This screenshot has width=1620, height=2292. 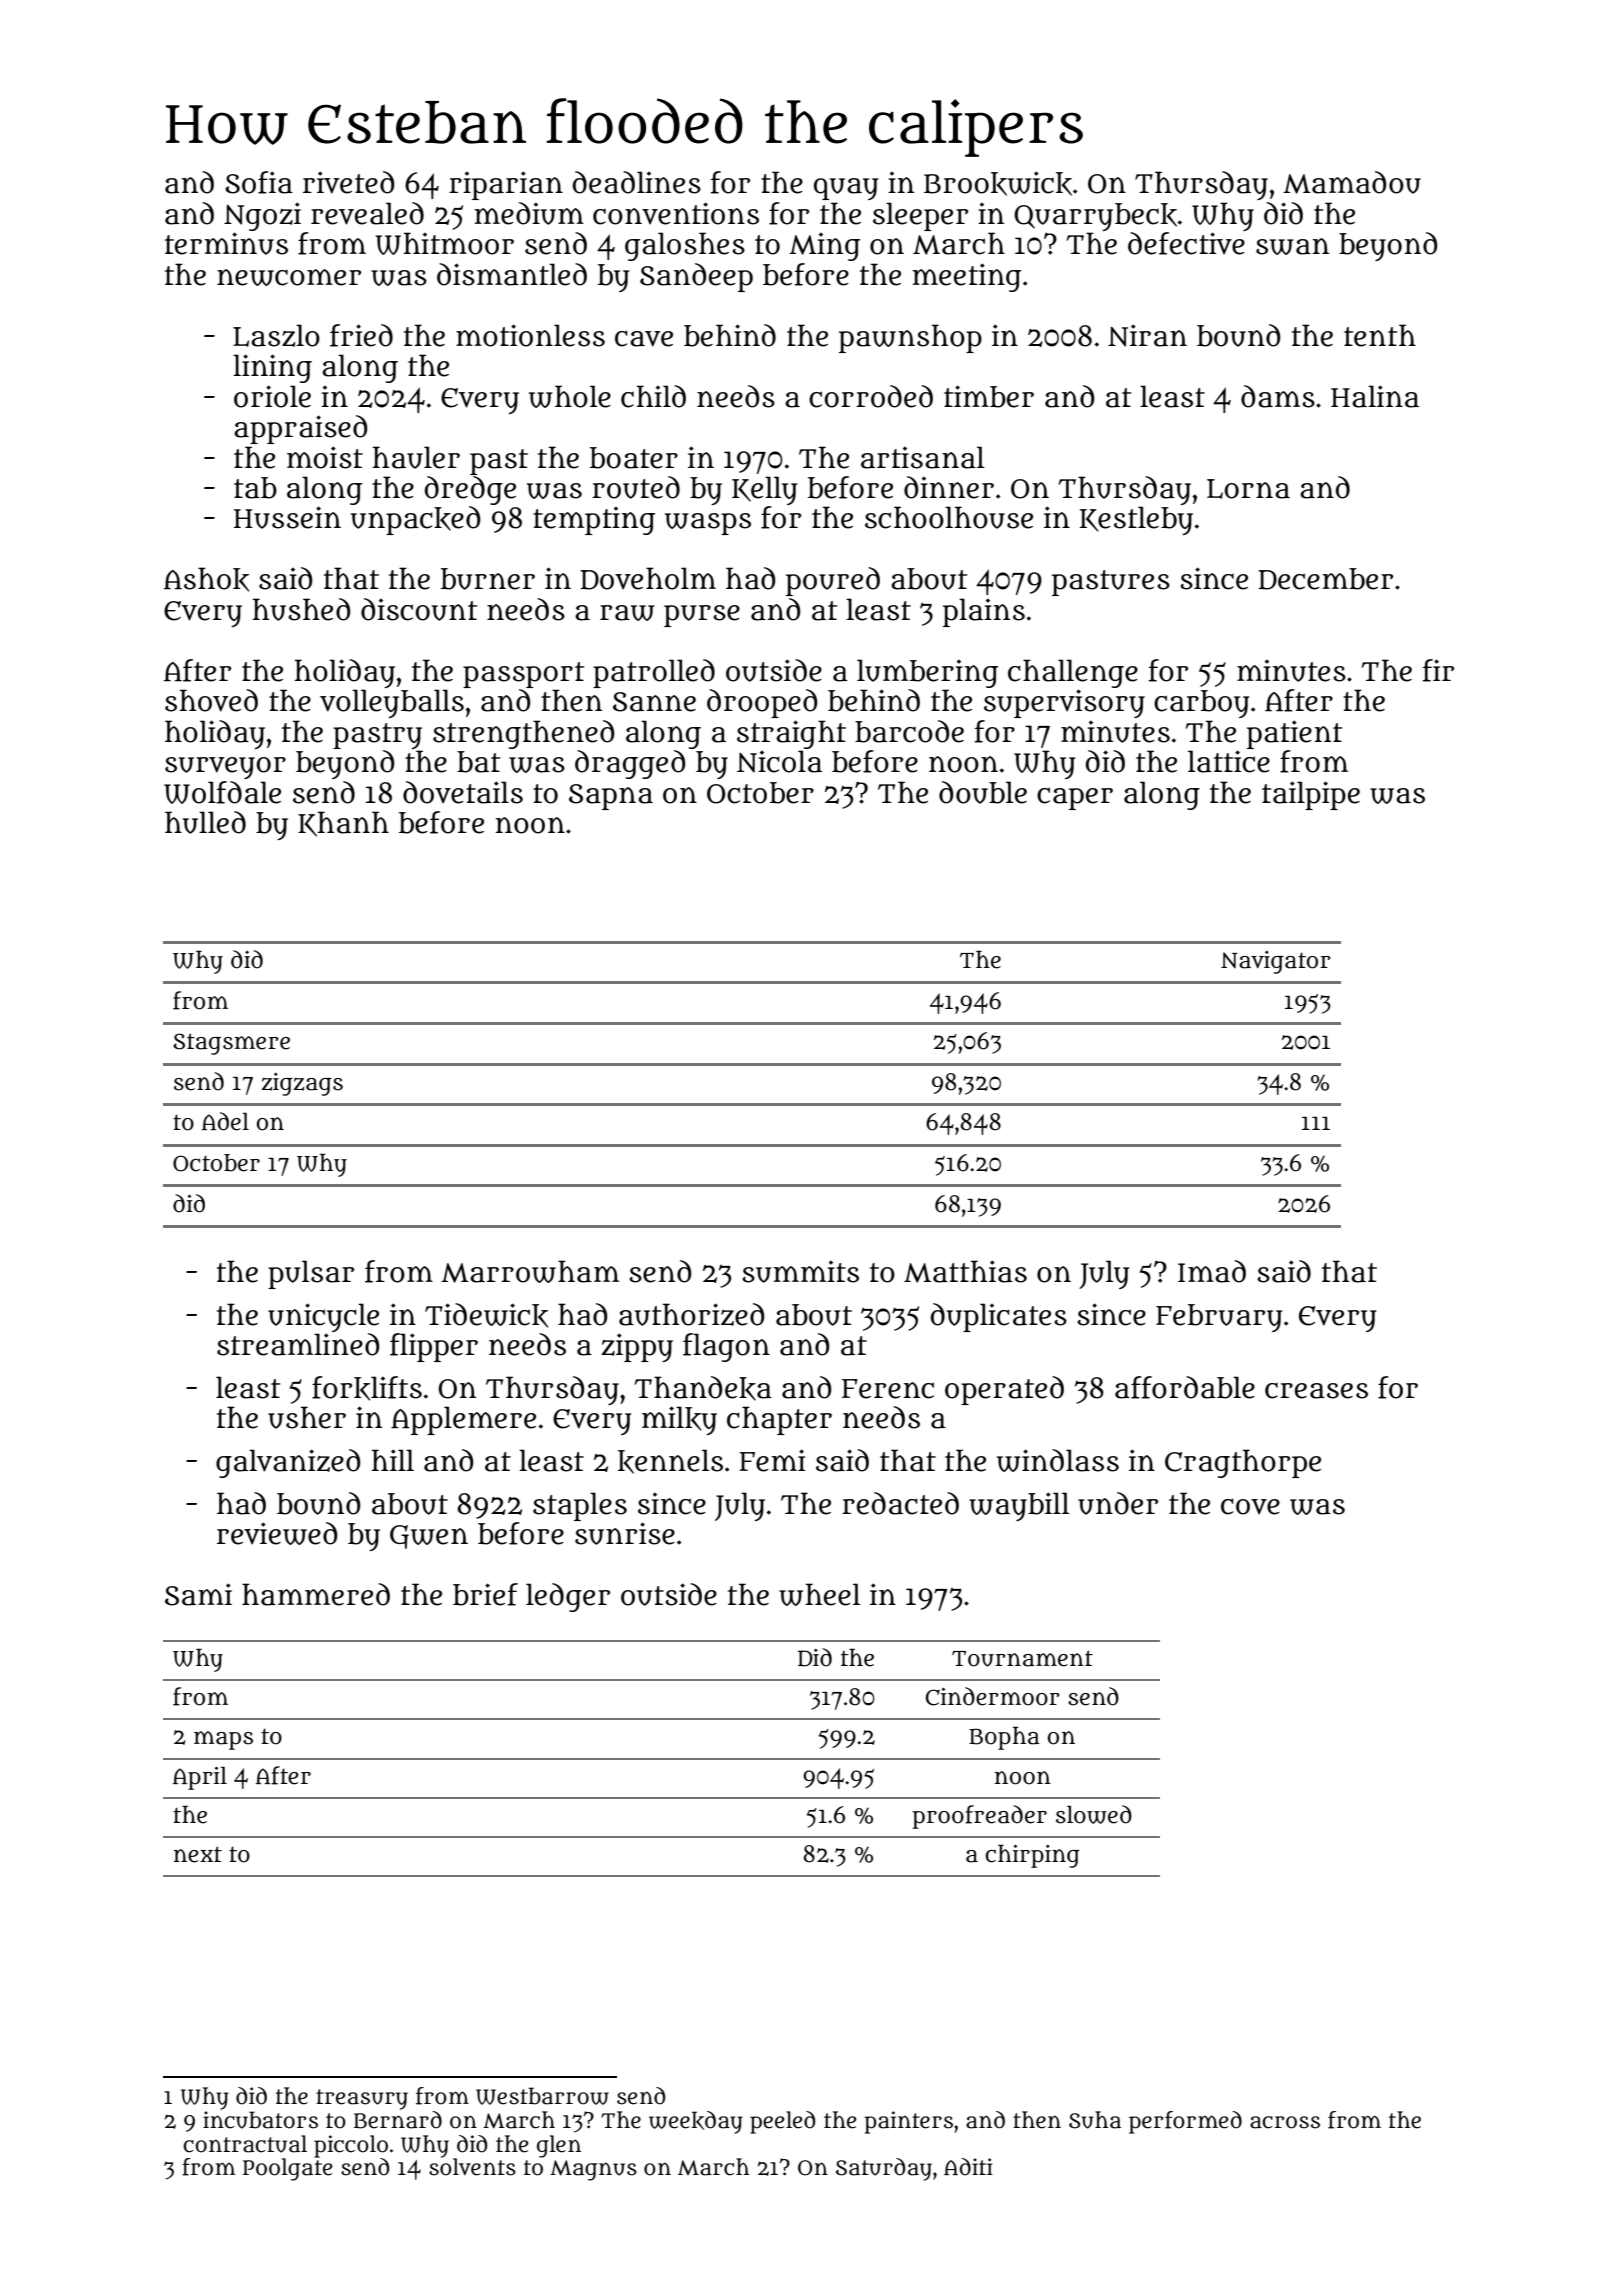 What do you see at coordinates (998, 183) in the screenshot?
I see `Brookwick` at bounding box center [998, 183].
